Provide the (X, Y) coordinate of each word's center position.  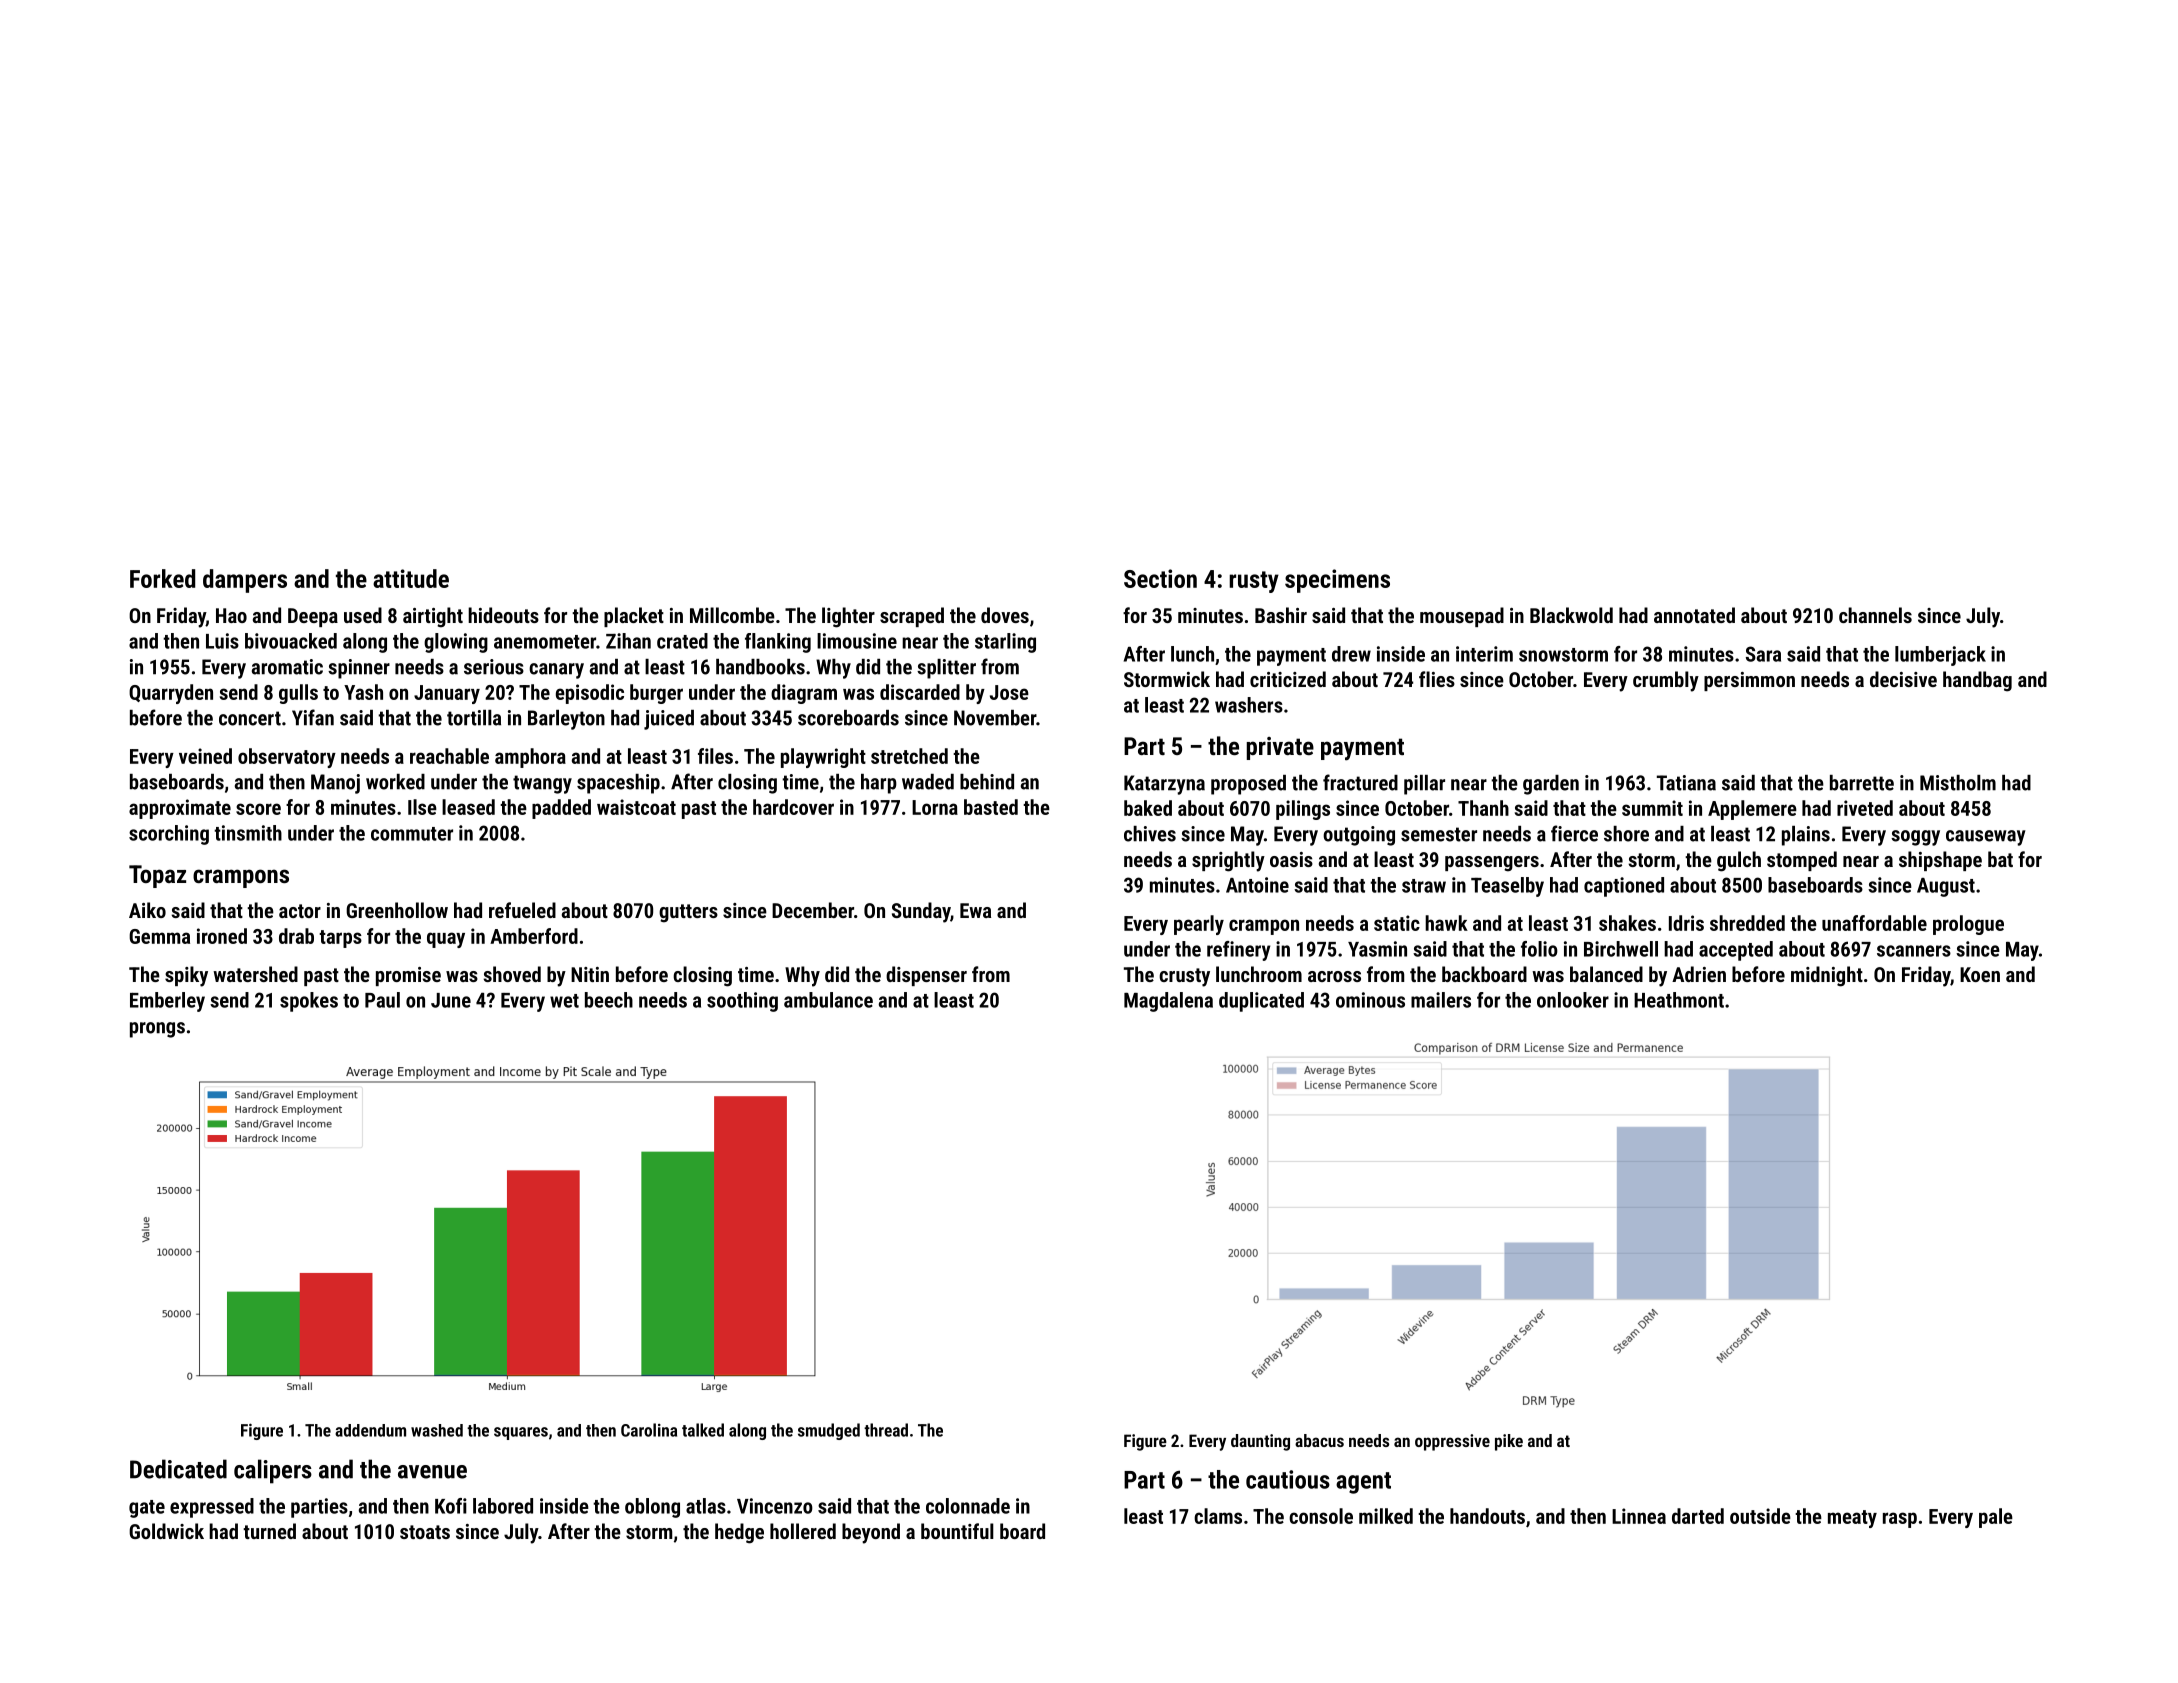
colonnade (968, 1506)
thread (886, 1430)
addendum (370, 1430)
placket (634, 617)
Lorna (935, 807)
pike (1509, 1442)
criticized (1288, 679)
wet (564, 1001)
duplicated (1261, 1002)
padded (561, 809)
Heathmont (1679, 1000)
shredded (1747, 923)
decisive (1903, 679)
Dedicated (178, 1469)
